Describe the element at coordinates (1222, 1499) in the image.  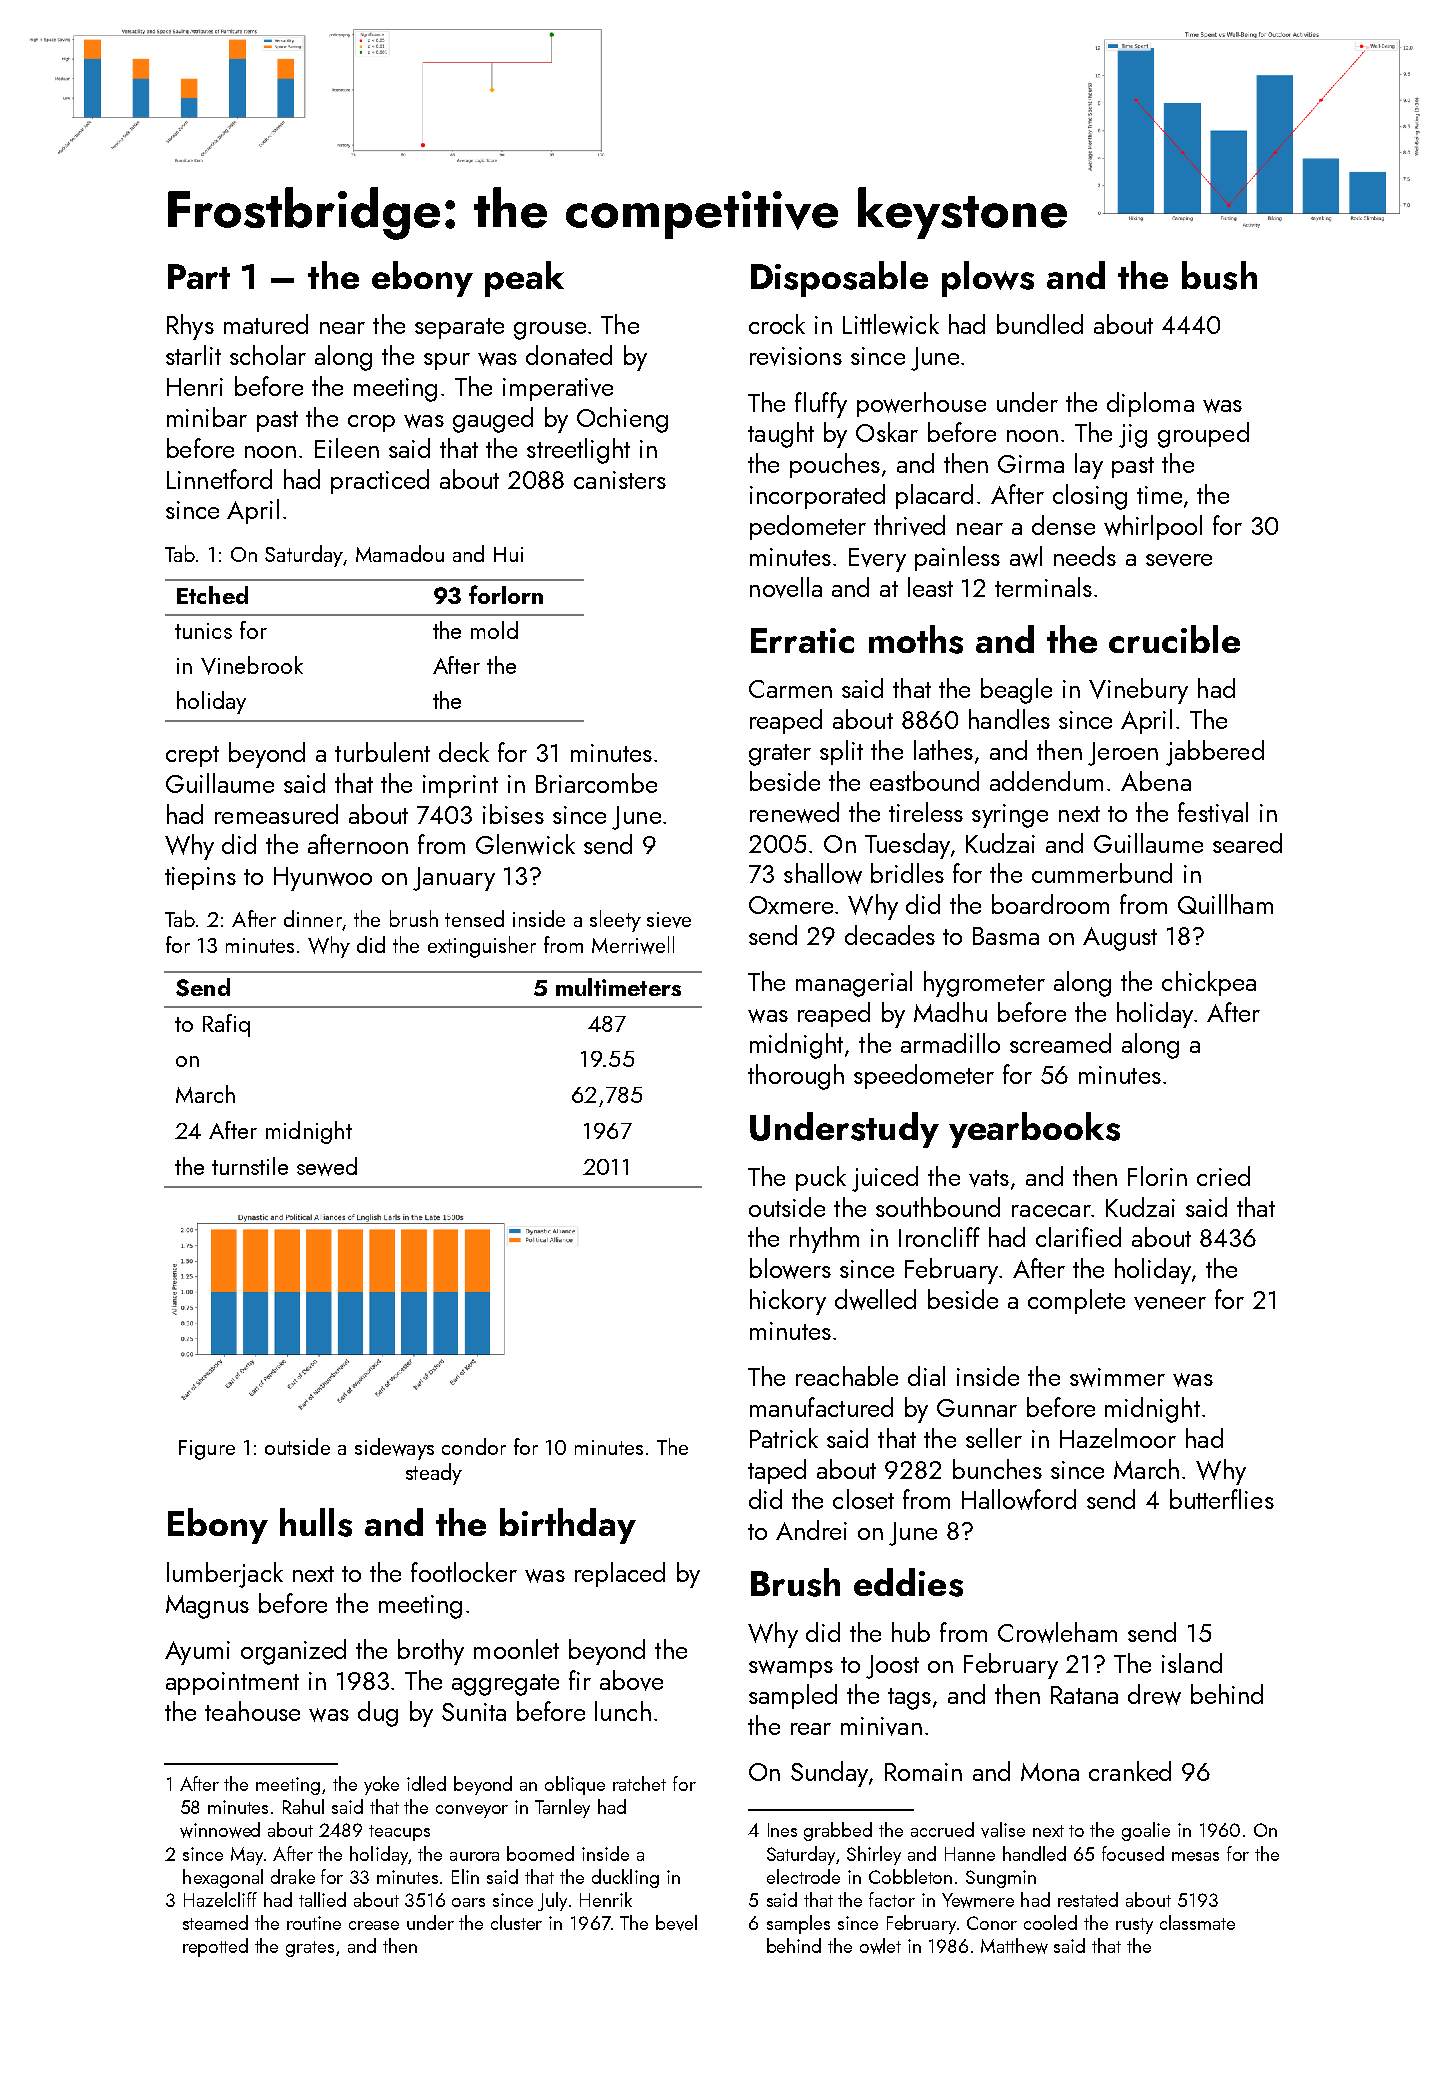
I see `butterflies` at that location.
